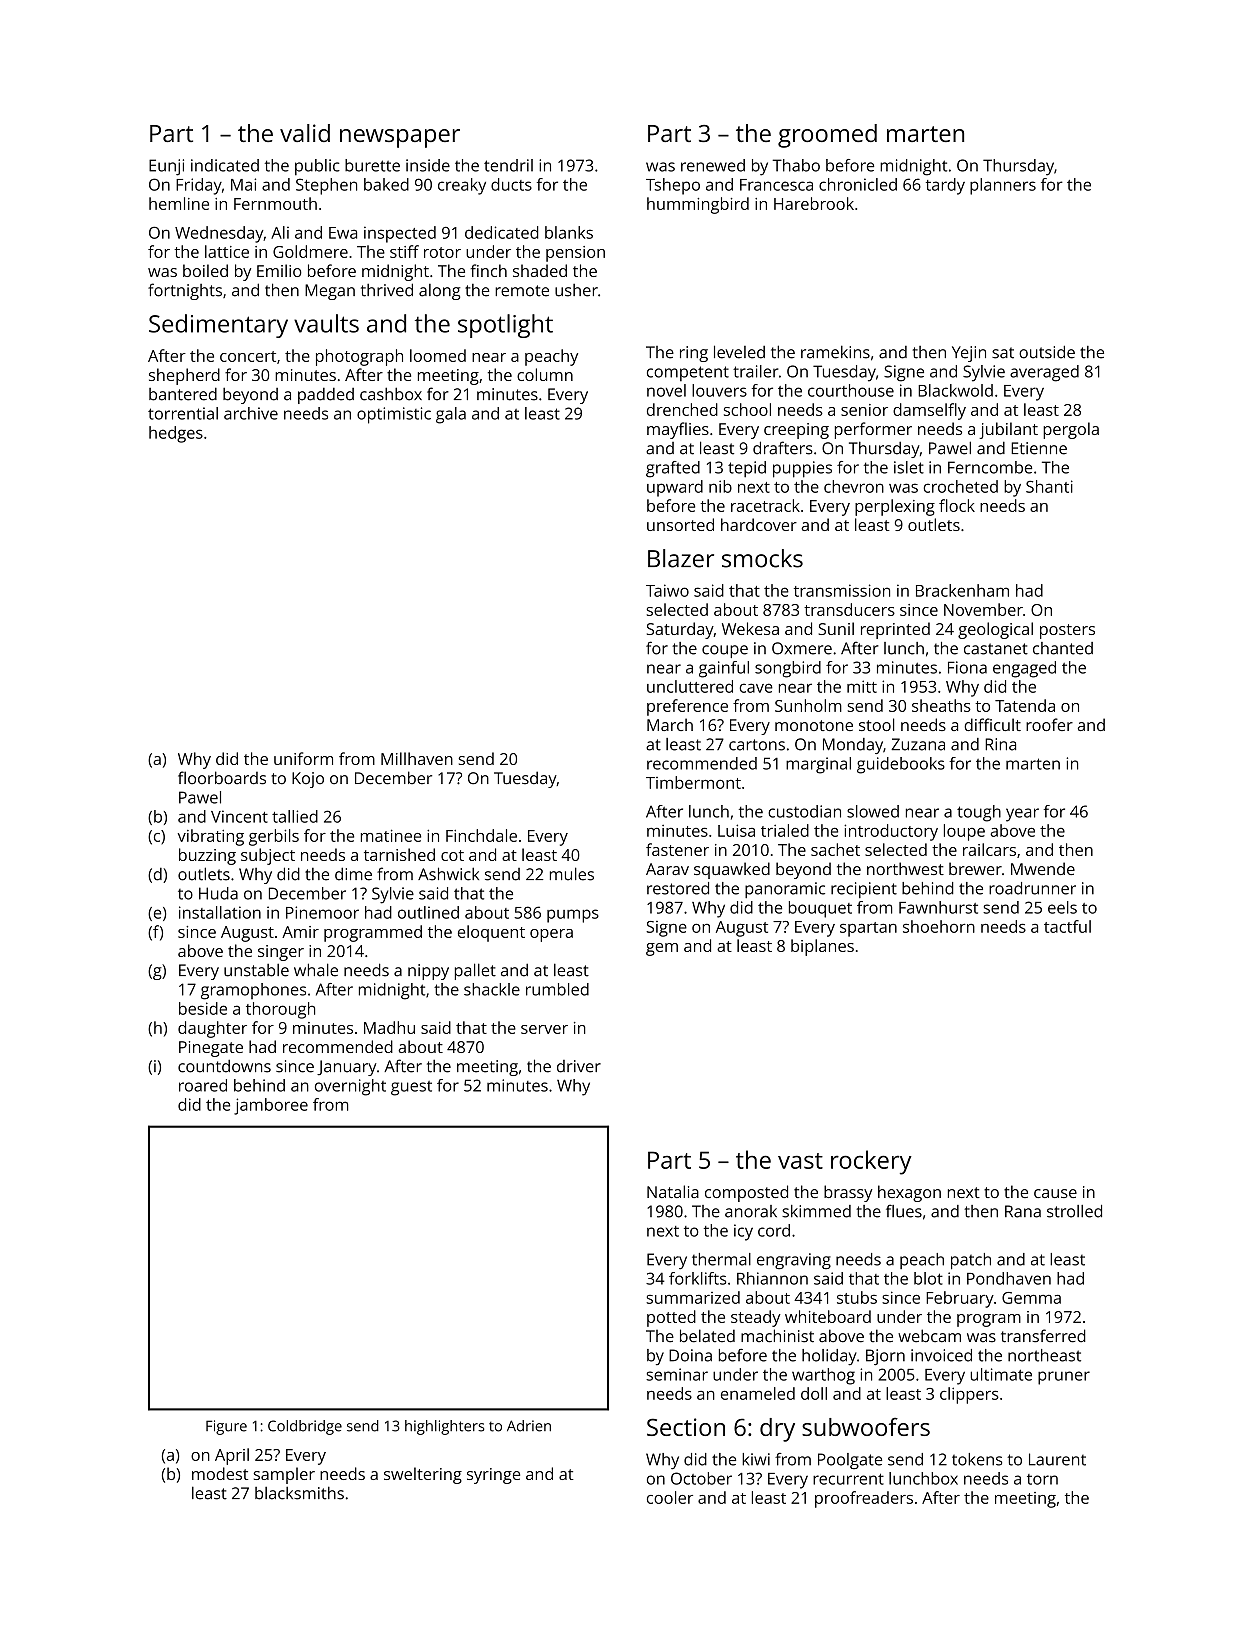 Image resolution: width=1255 pixels, height=1625 pixels. What do you see at coordinates (220, 912) in the screenshot?
I see `installation` at bounding box center [220, 912].
